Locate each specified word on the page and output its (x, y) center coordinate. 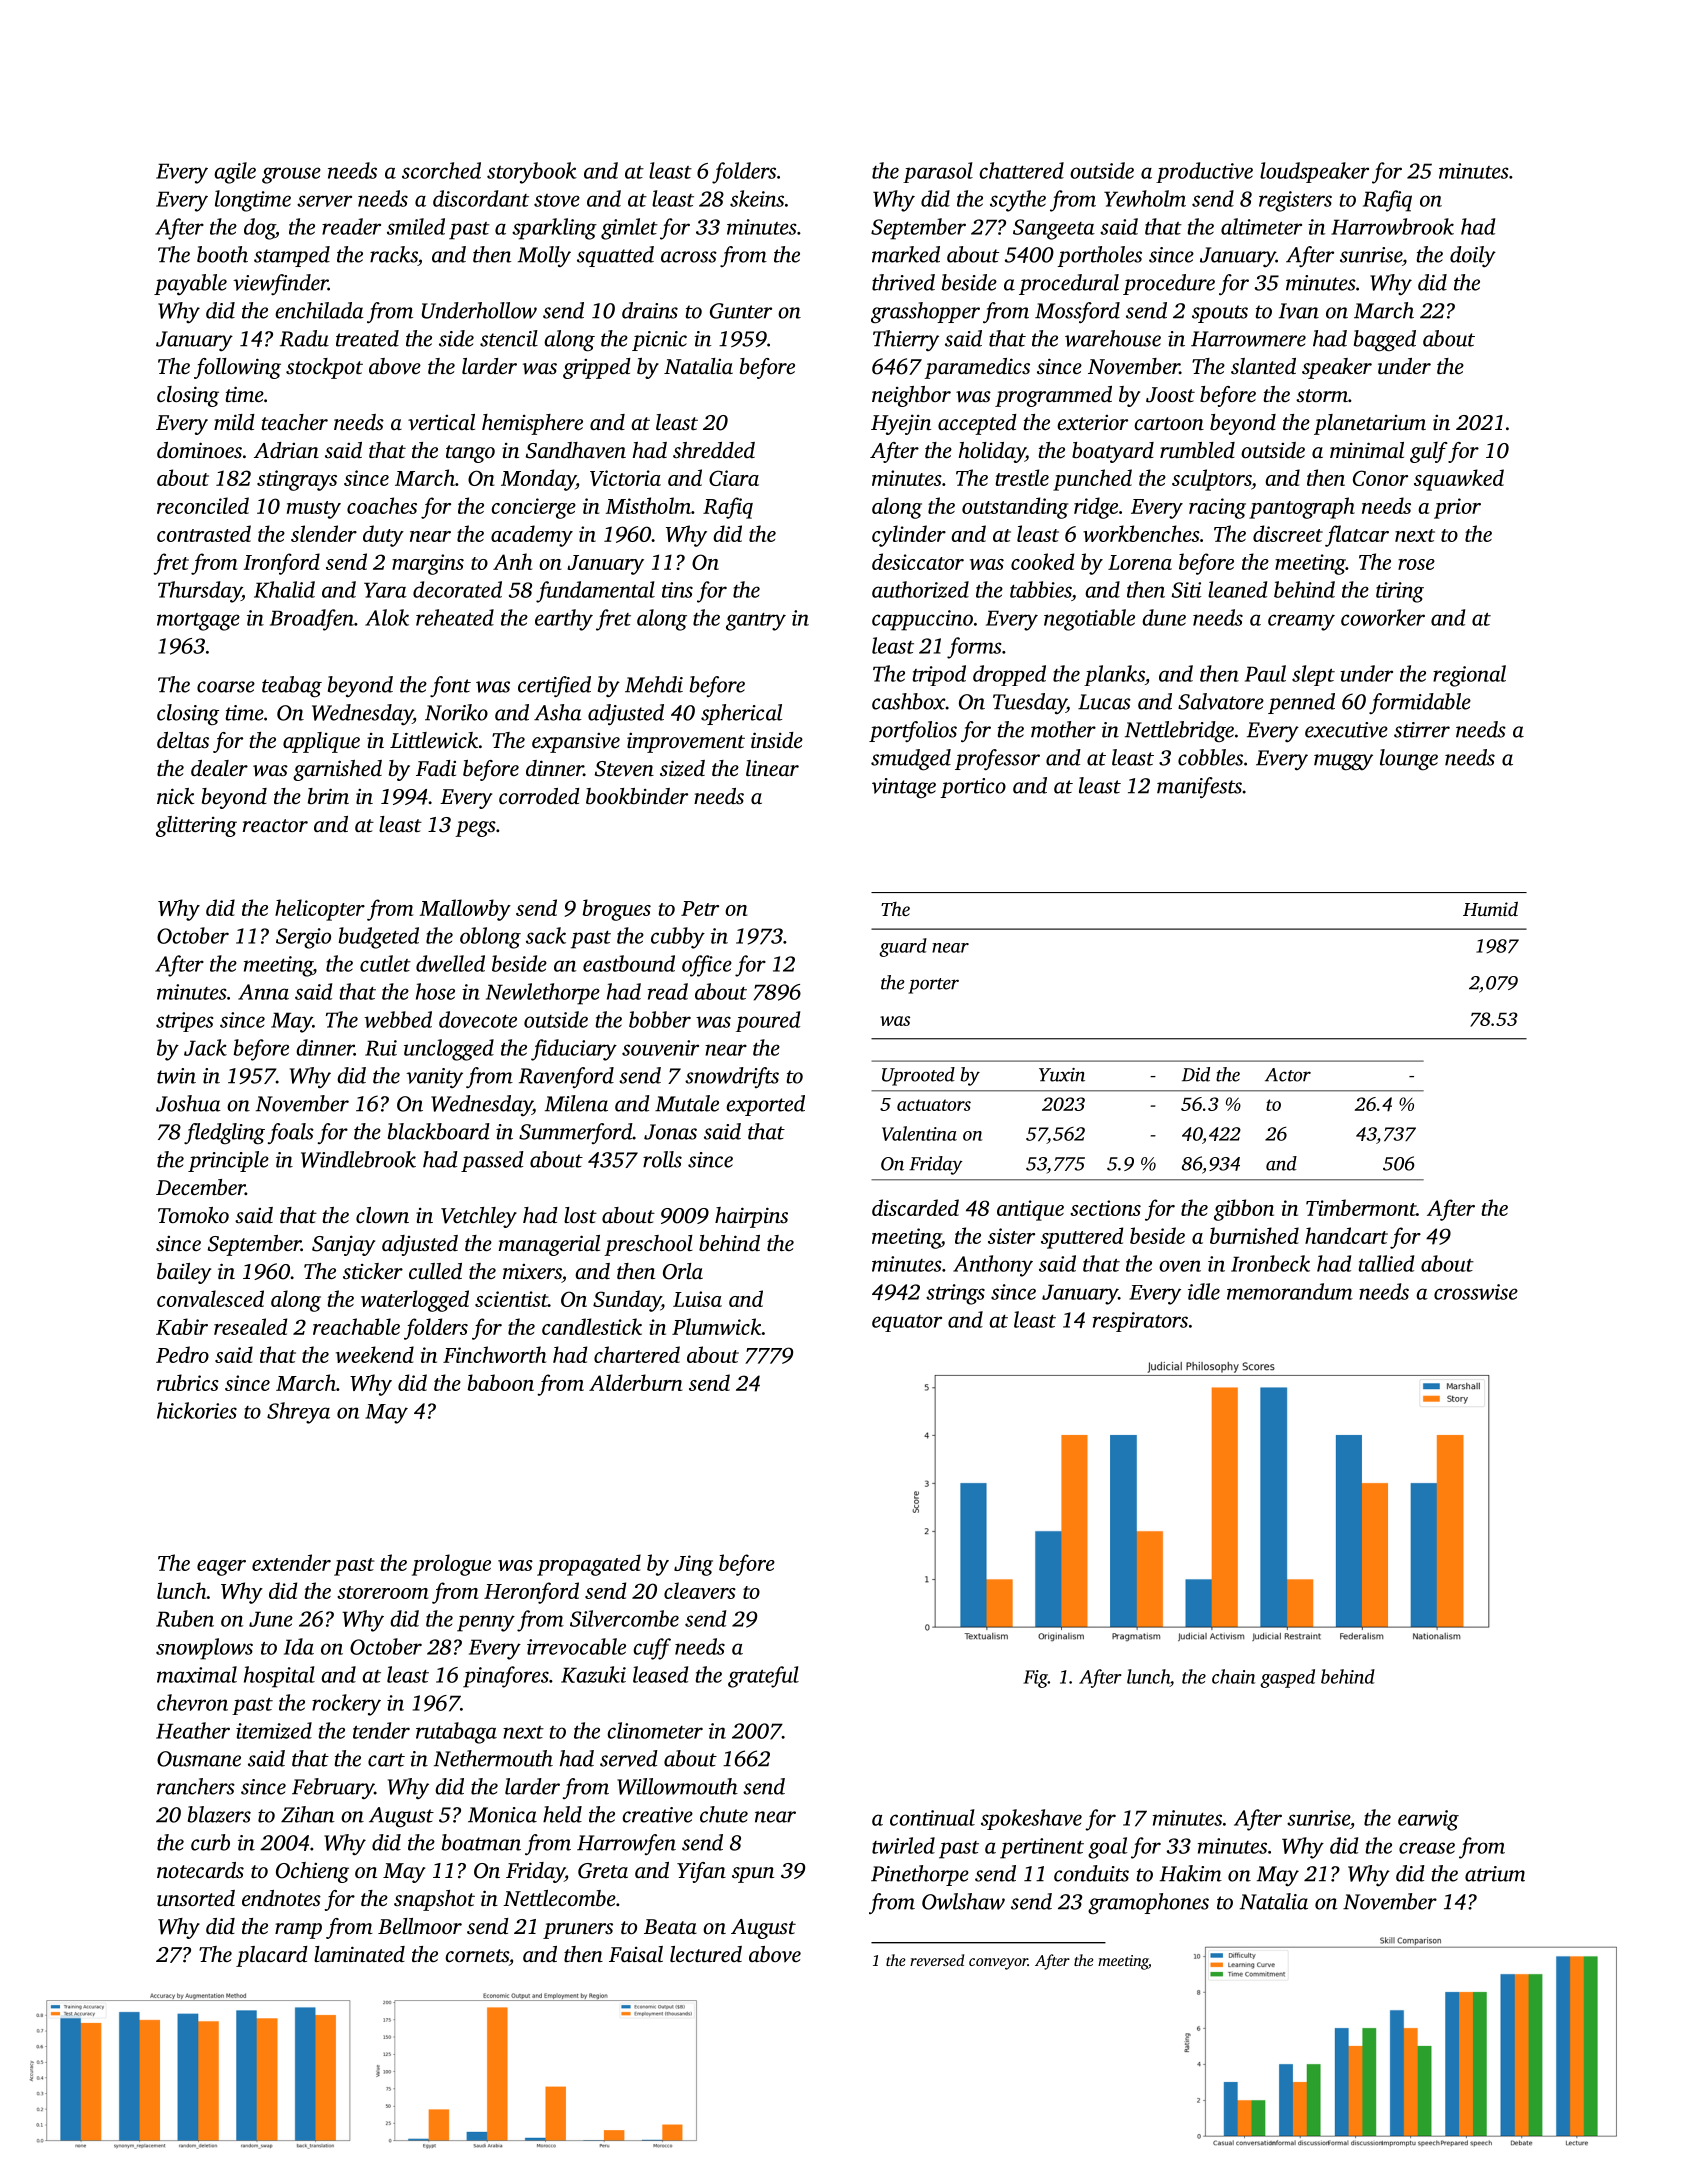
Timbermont (1361, 1207)
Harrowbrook (1392, 226)
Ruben (185, 1618)
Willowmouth (677, 1786)
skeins (757, 198)
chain (1233, 1676)
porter (933, 986)
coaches (382, 505)
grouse (291, 175)
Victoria (625, 478)
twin (176, 1076)
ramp (298, 1931)
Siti (1187, 590)
